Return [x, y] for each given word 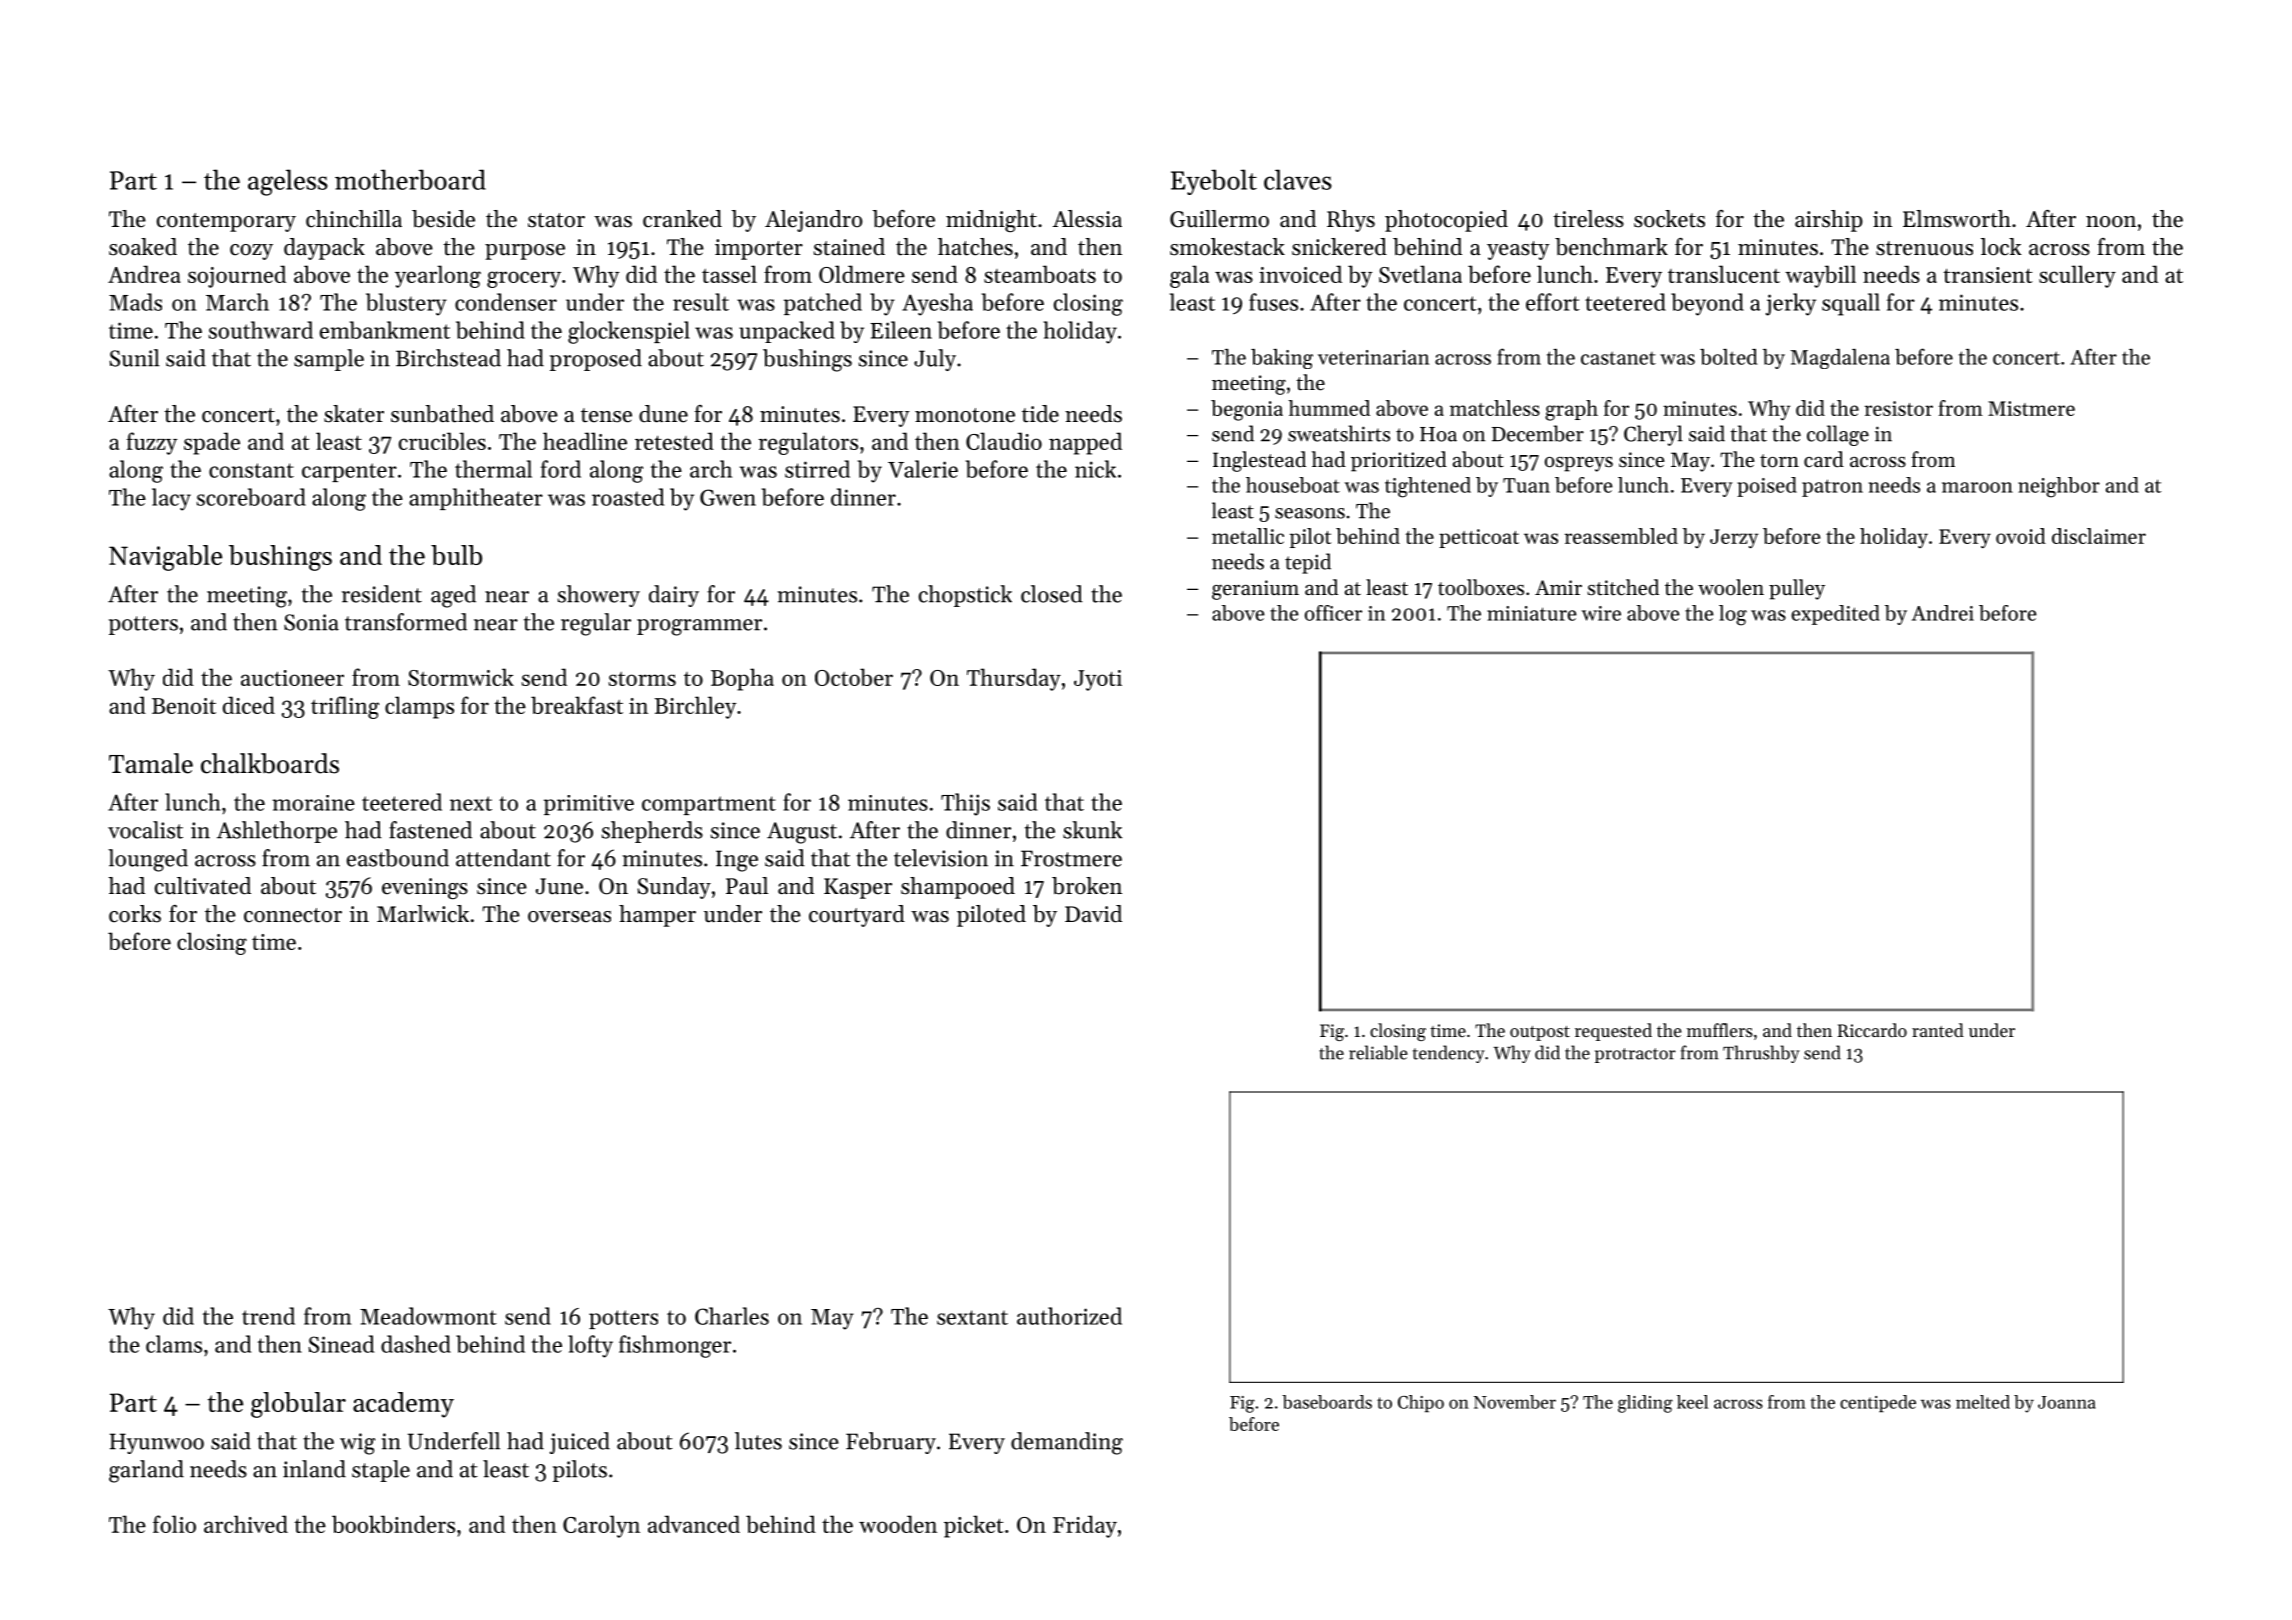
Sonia [311, 622]
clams [174, 1344]
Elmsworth [1957, 219]
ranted [1938, 1030]
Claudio [1004, 441]
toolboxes [1481, 587]
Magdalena [1840, 359]
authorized [1069, 1316]
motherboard [410, 179]
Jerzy [1734, 538]
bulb [456, 555]
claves [1298, 179]
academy [403, 1405]
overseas [569, 917]
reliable [1378, 1052]
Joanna [2066, 1402]
